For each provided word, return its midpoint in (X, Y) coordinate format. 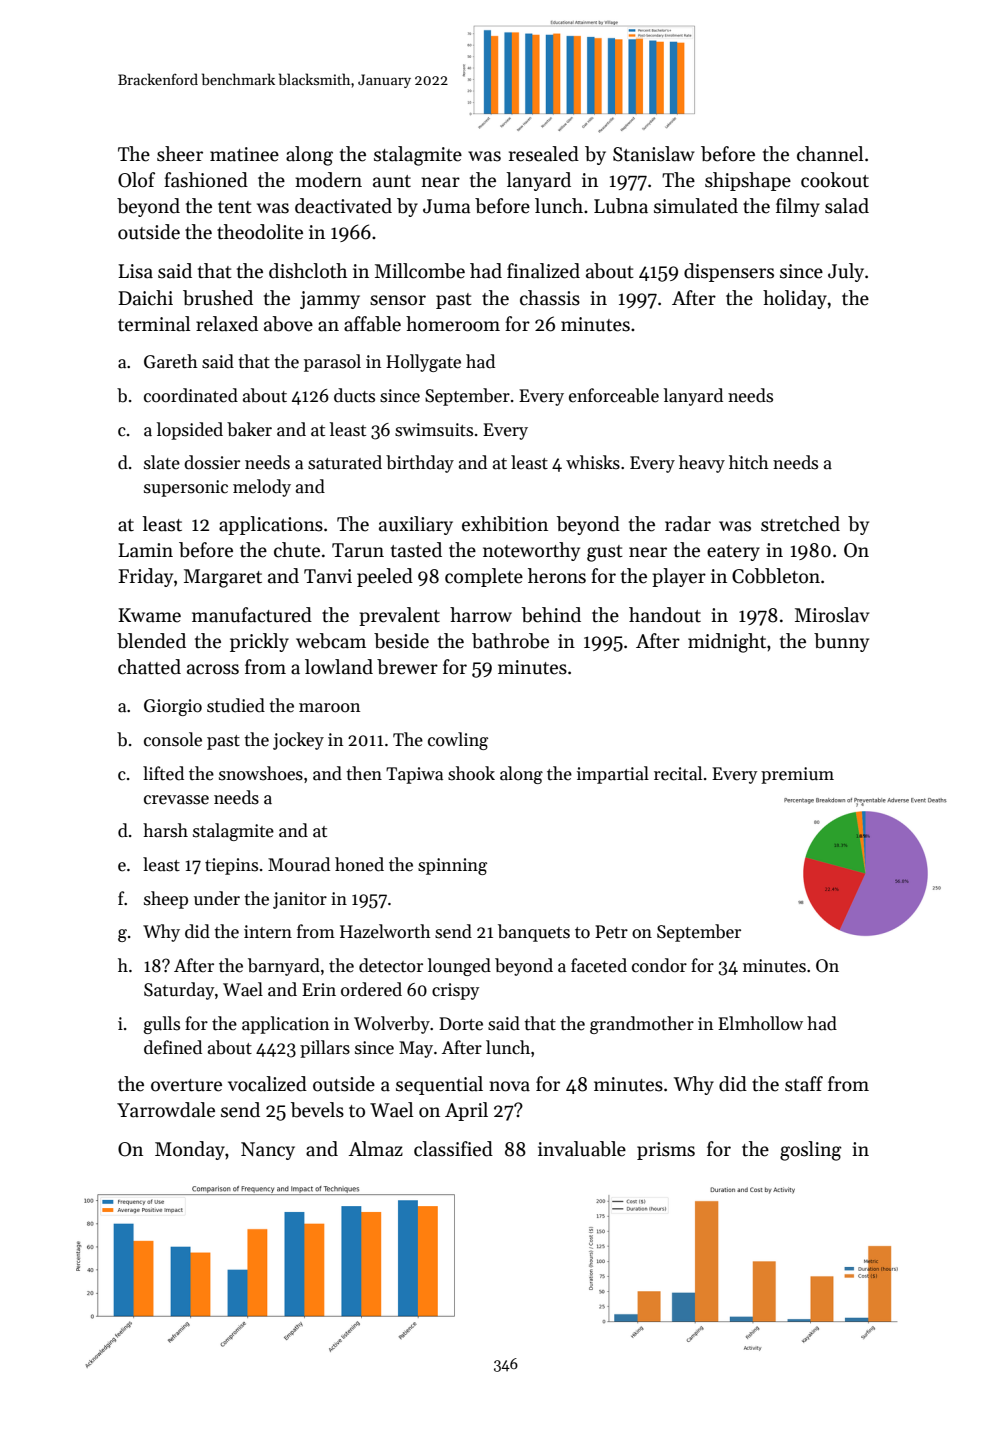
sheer (180, 154)
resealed (544, 154)
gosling (811, 1151)
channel (830, 154)
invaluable (582, 1149)
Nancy (268, 1151)
